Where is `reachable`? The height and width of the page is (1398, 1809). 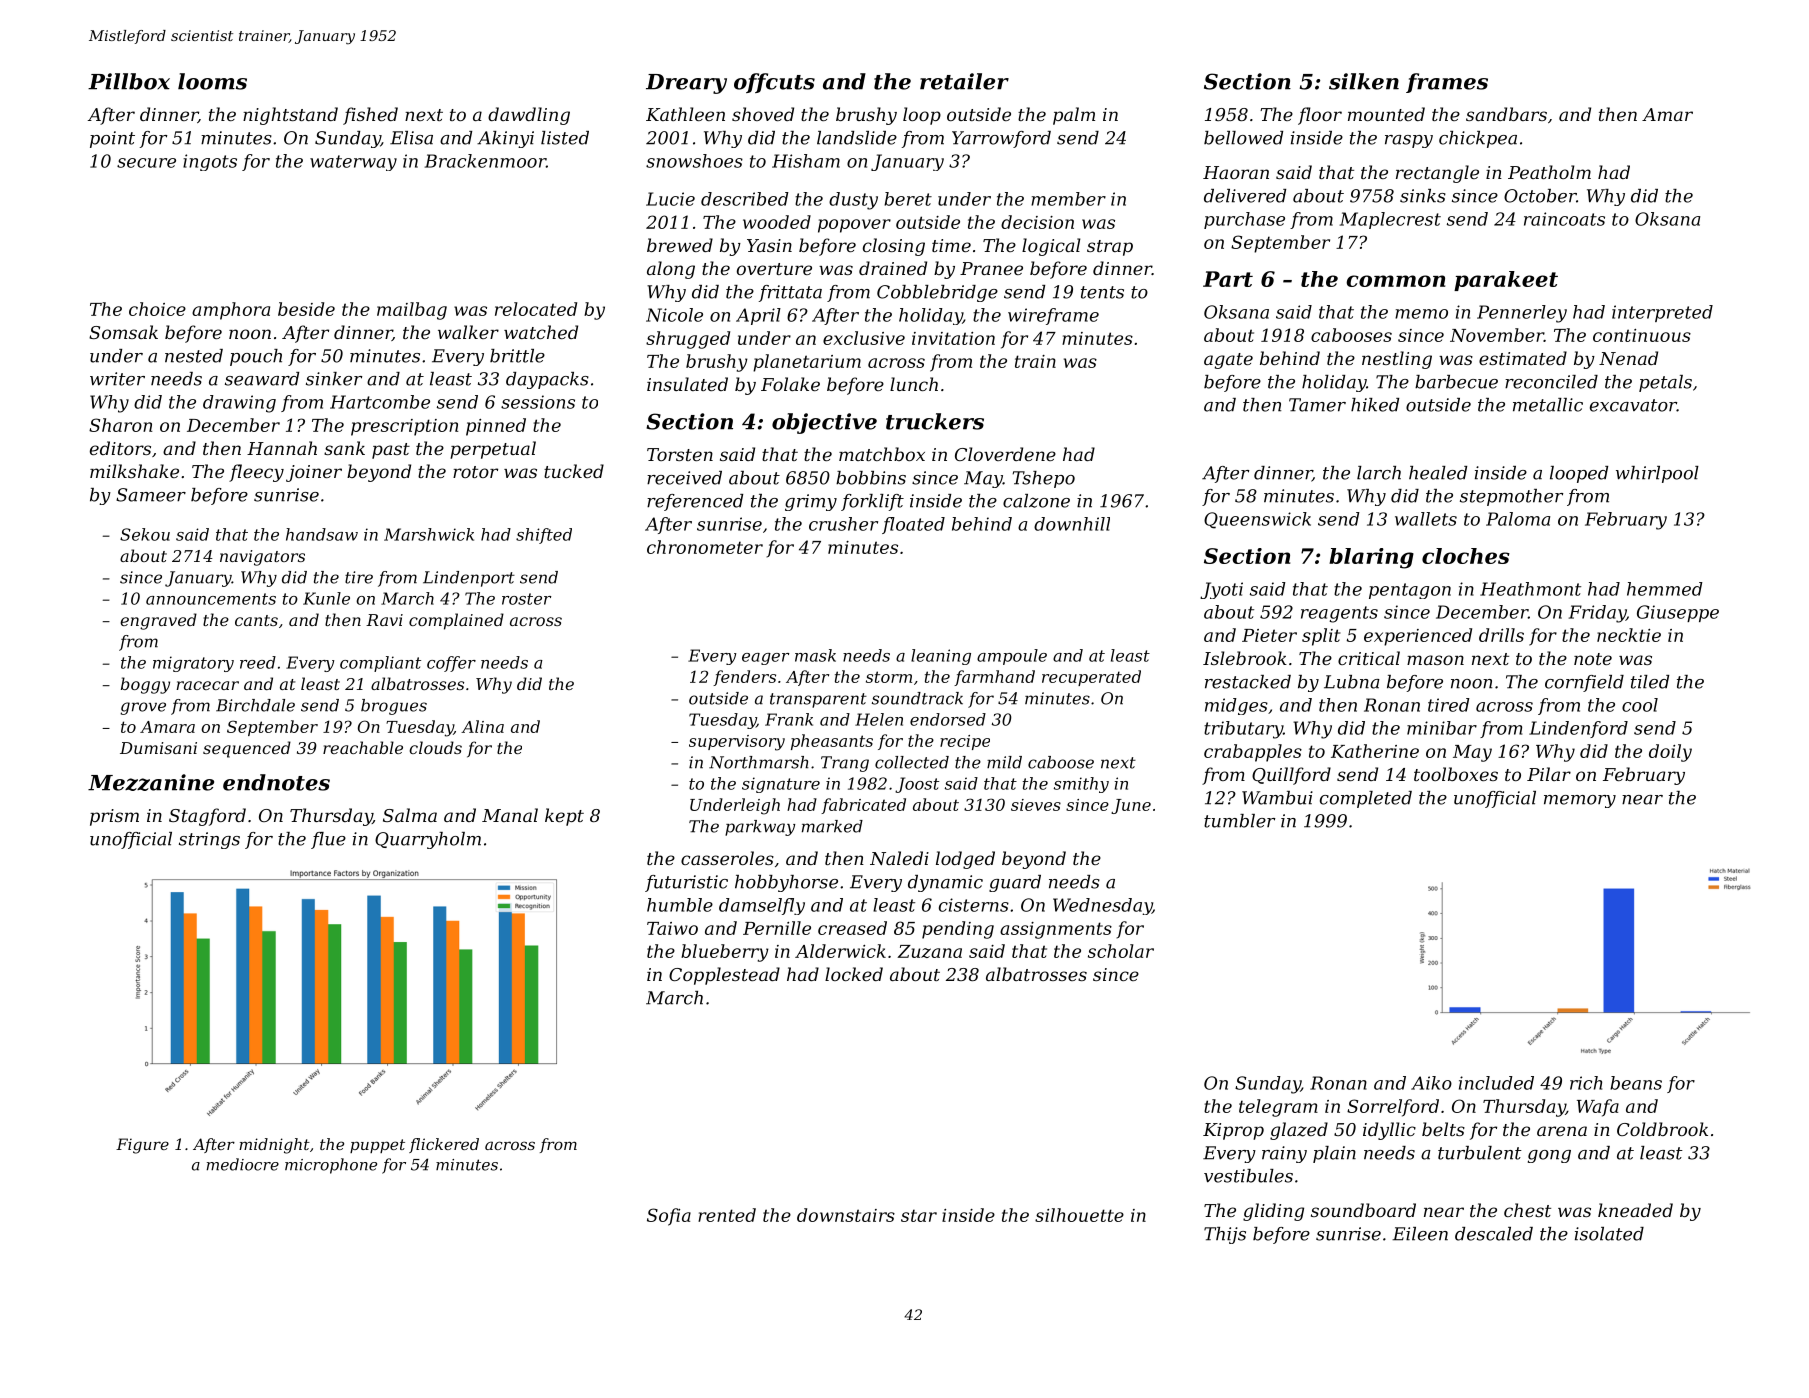
reachable is located at coordinates (363, 747).
